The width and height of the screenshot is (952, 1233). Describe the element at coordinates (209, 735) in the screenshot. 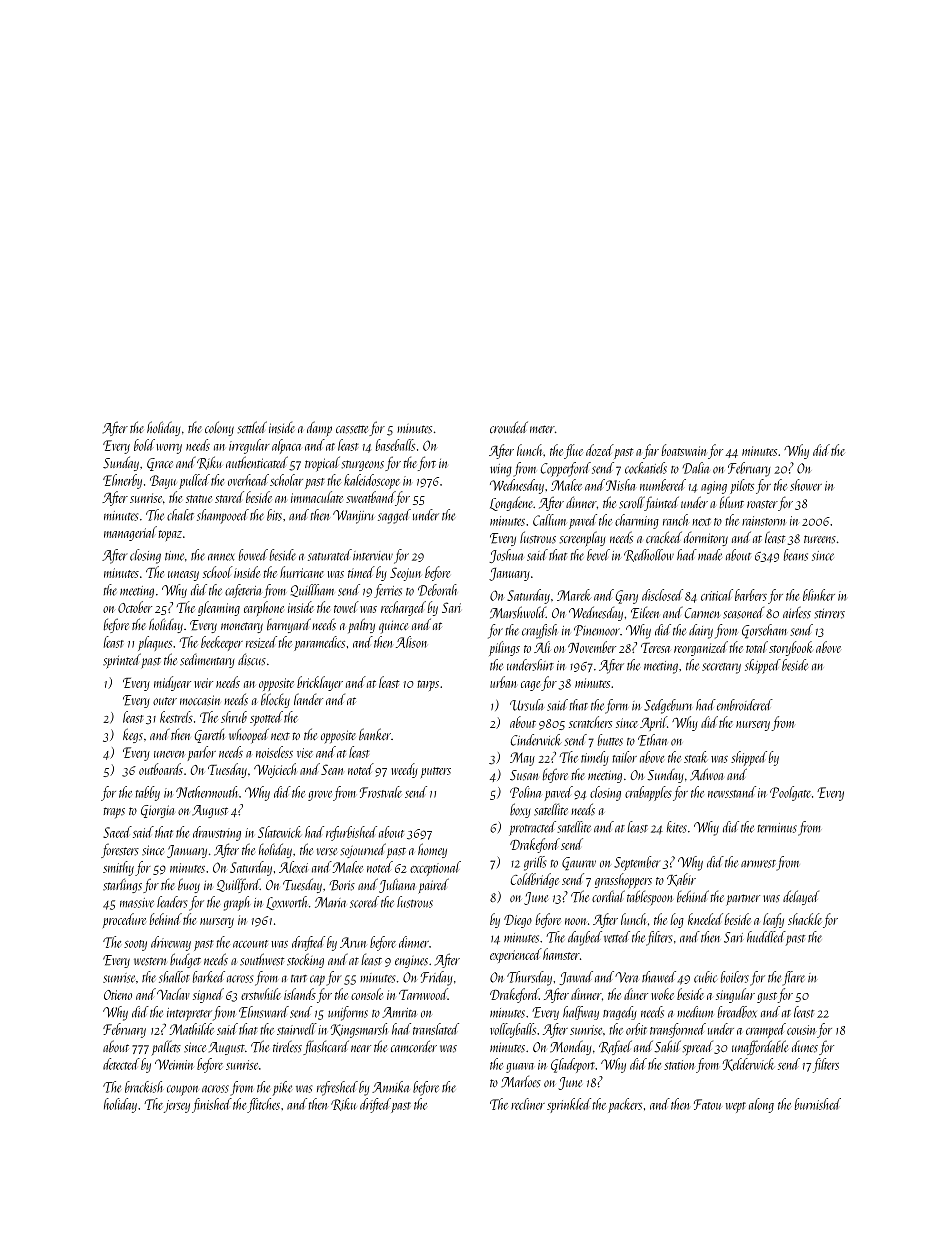

I see `Gareth` at that location.
